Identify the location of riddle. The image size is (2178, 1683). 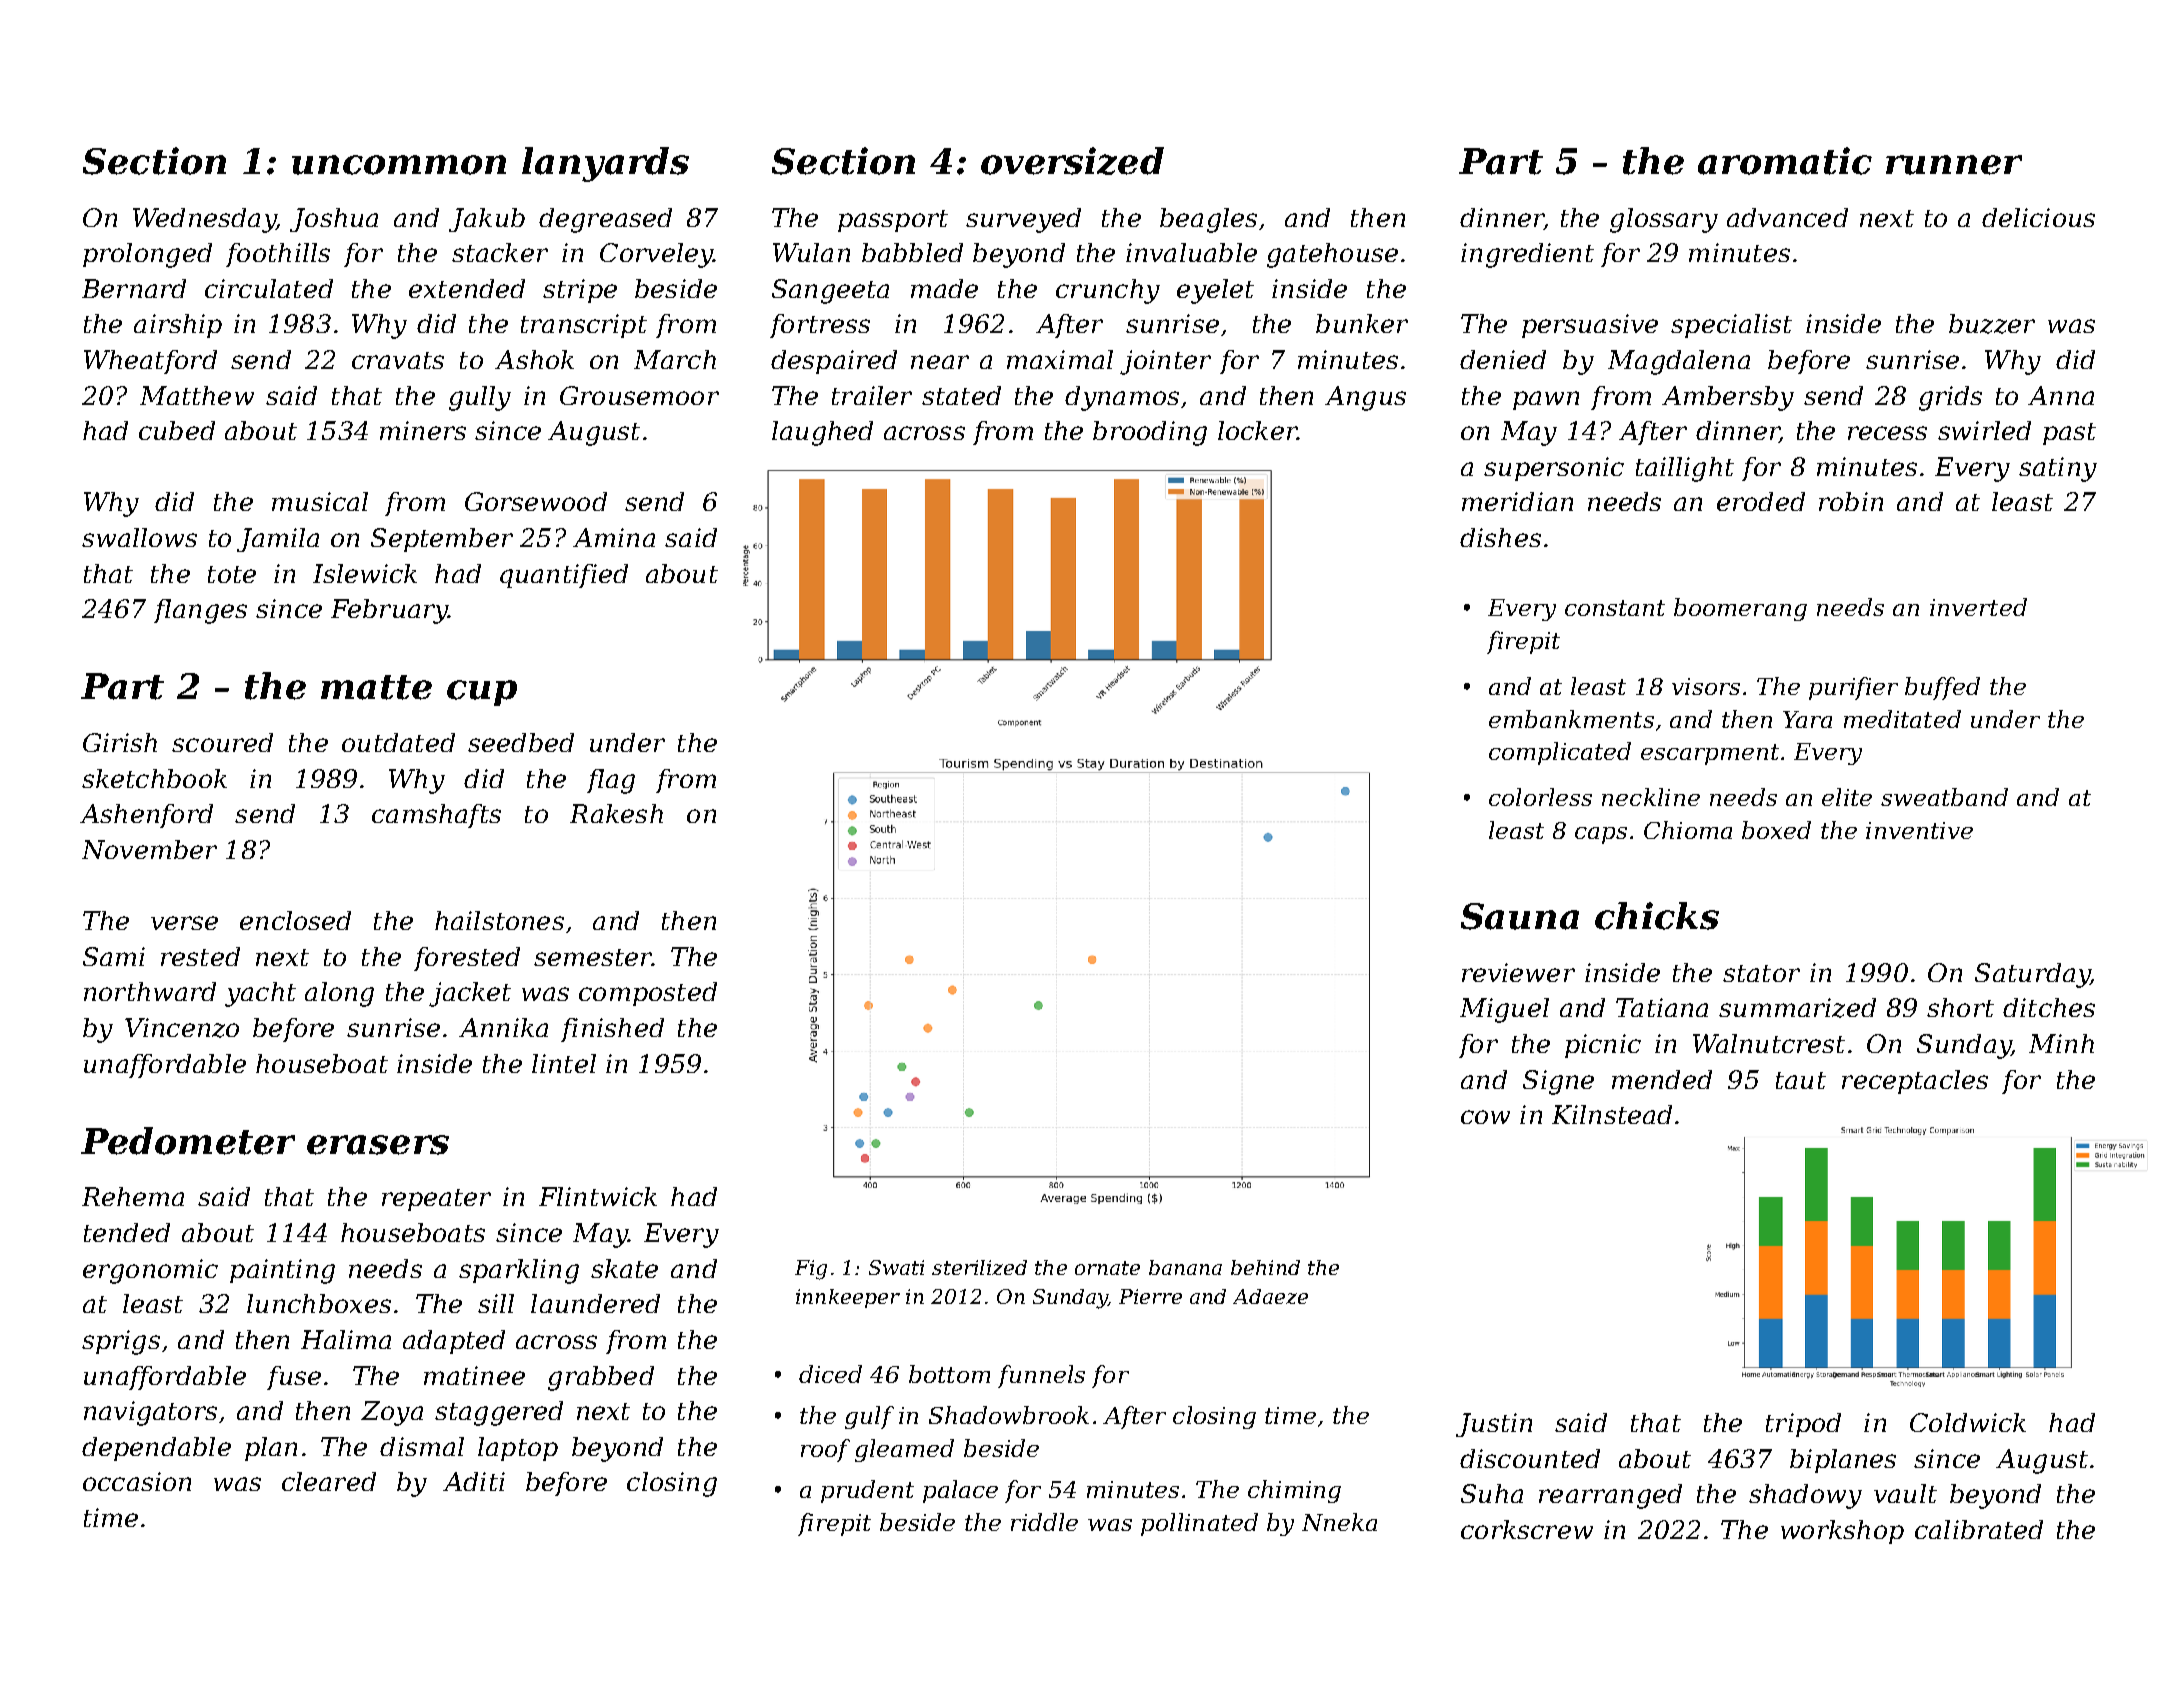
(1044, 1522).
